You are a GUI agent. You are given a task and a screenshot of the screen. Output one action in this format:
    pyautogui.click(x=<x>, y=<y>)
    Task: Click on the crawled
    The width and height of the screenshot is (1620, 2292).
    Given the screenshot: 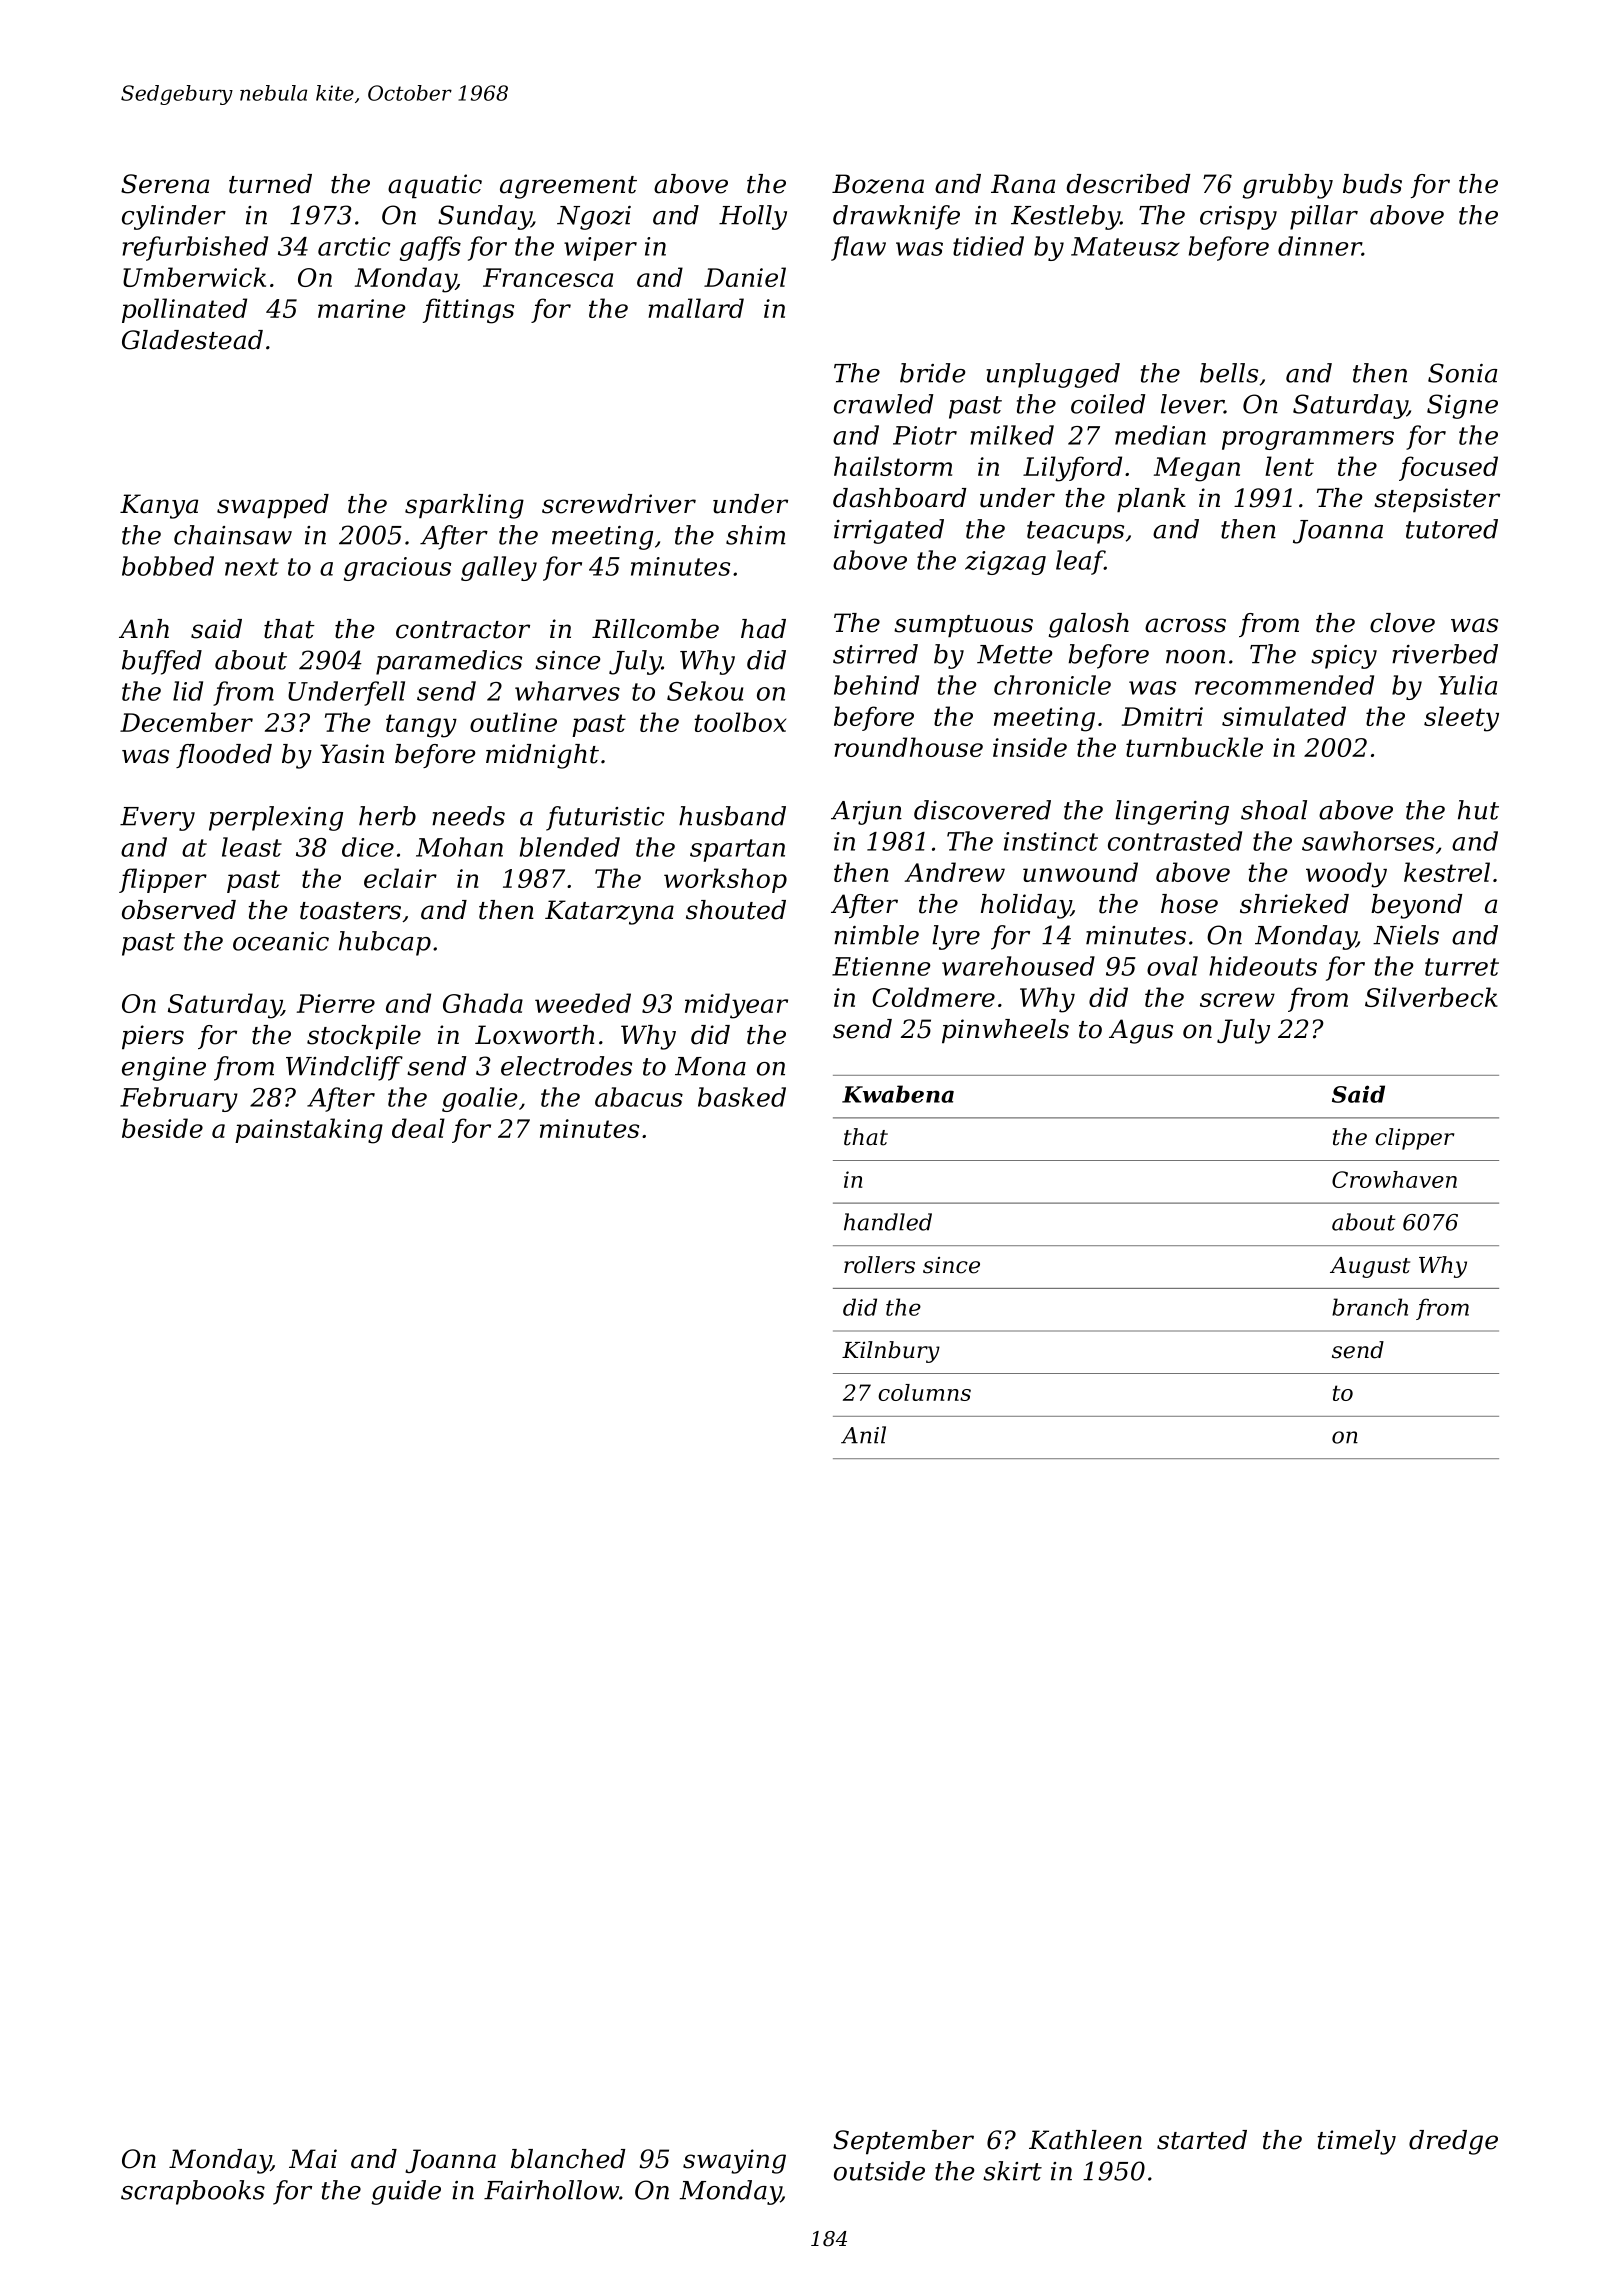 What is the action you would take?
    pyautogui.click(x=883, y=404)
